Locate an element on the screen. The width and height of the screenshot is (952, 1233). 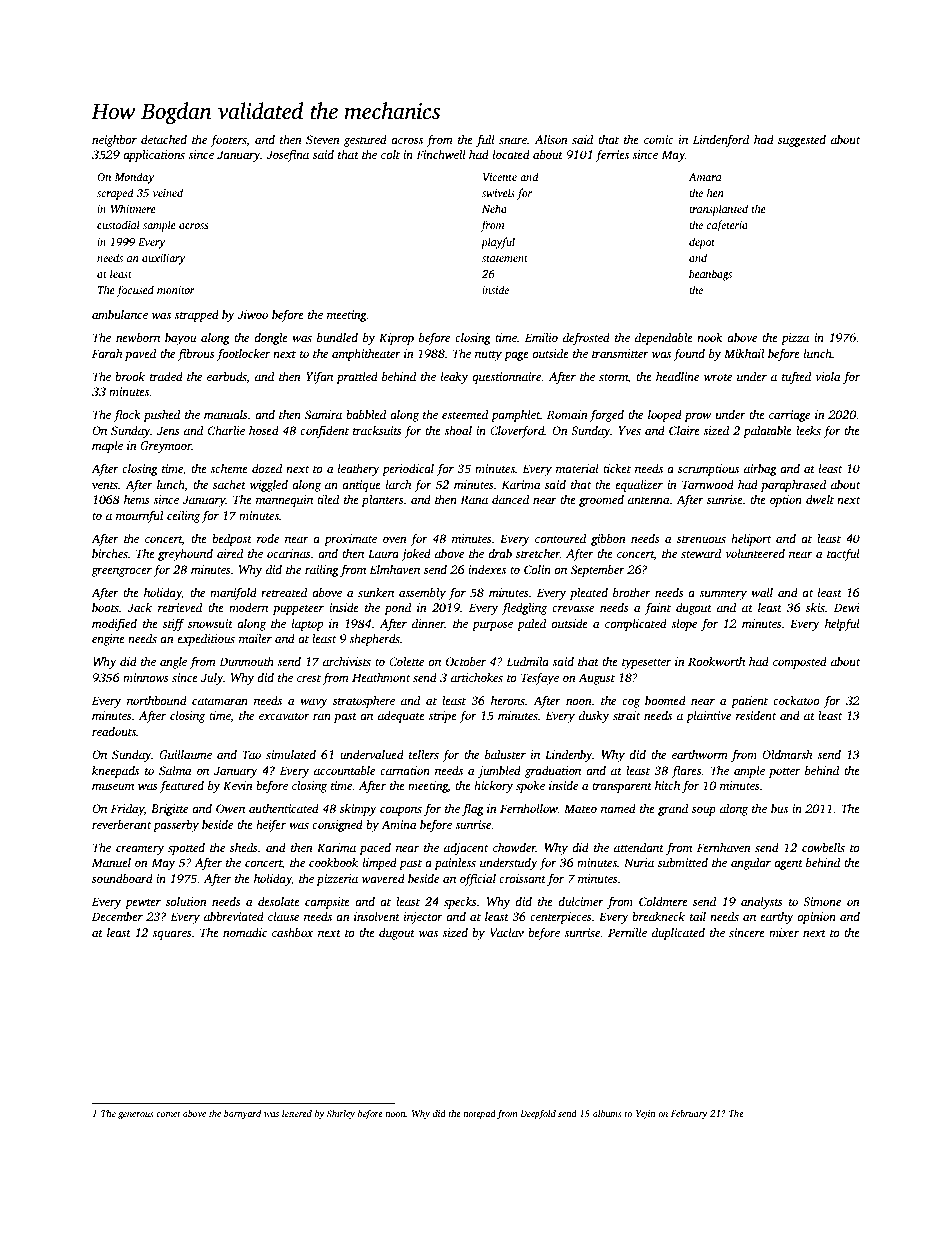
museum is located at coordinates (113, 787).
